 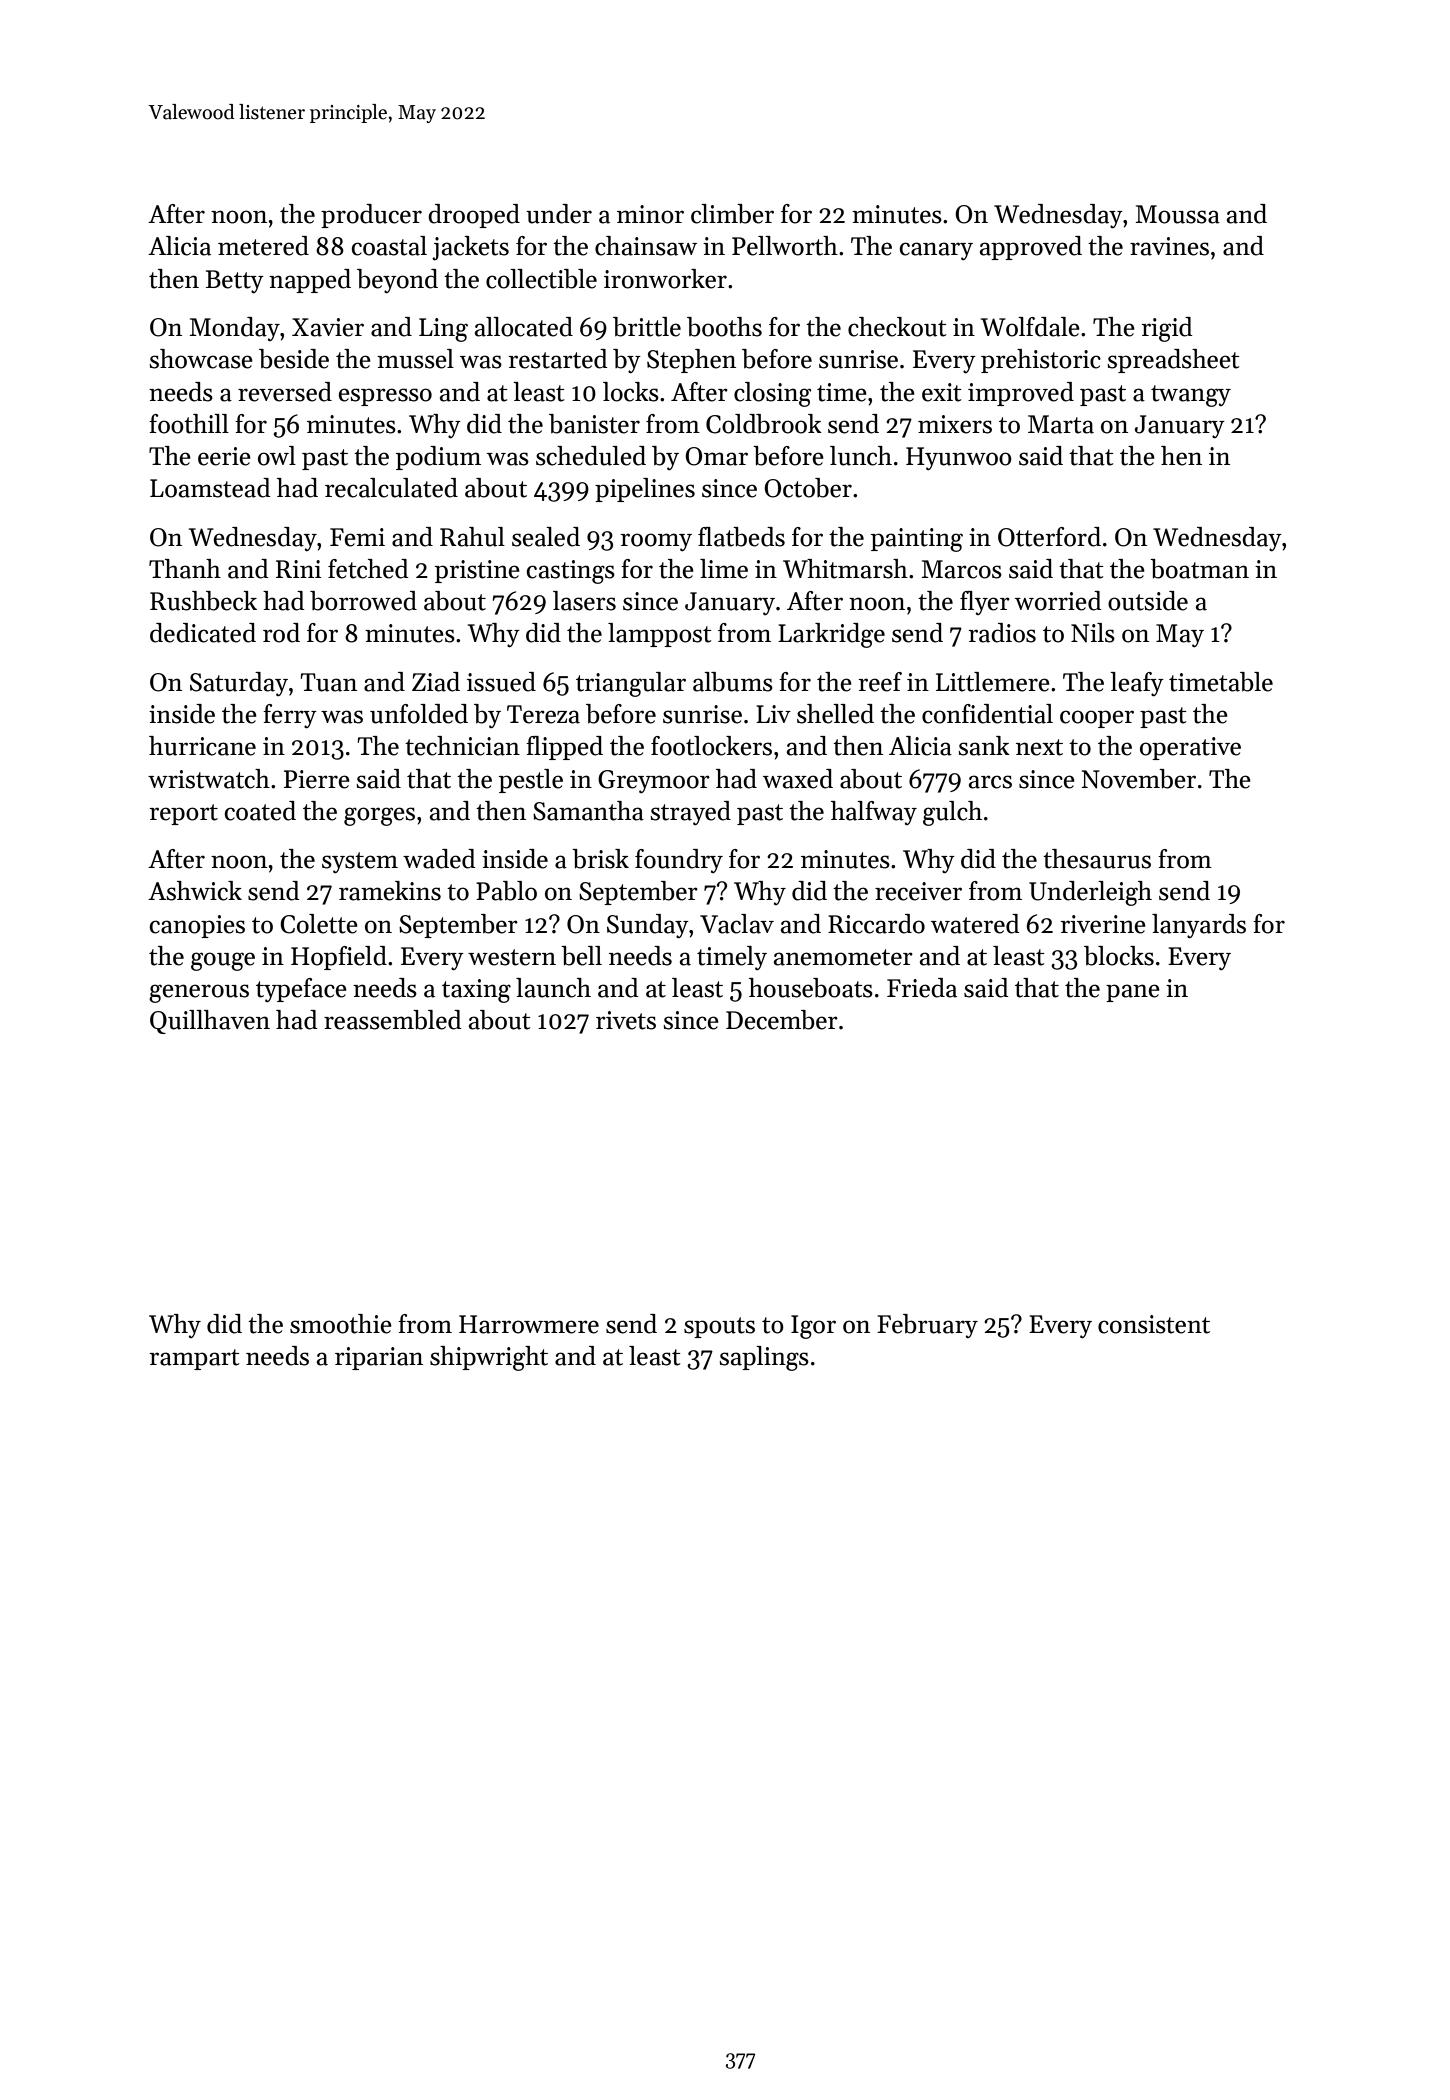 I want to click on Monday, so click(x=234, y=329).
